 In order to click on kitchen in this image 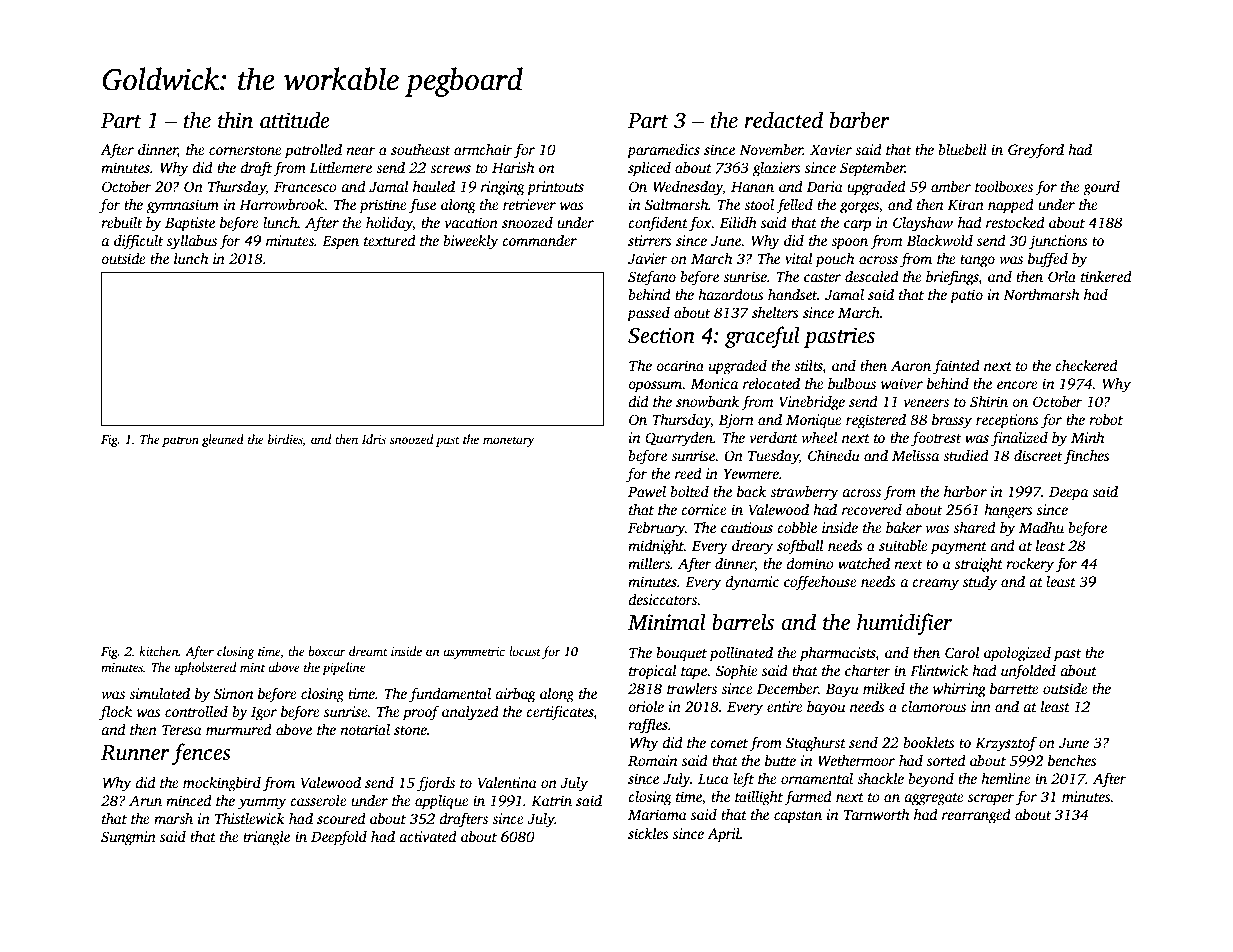, I will do `click(159, 651)`.
